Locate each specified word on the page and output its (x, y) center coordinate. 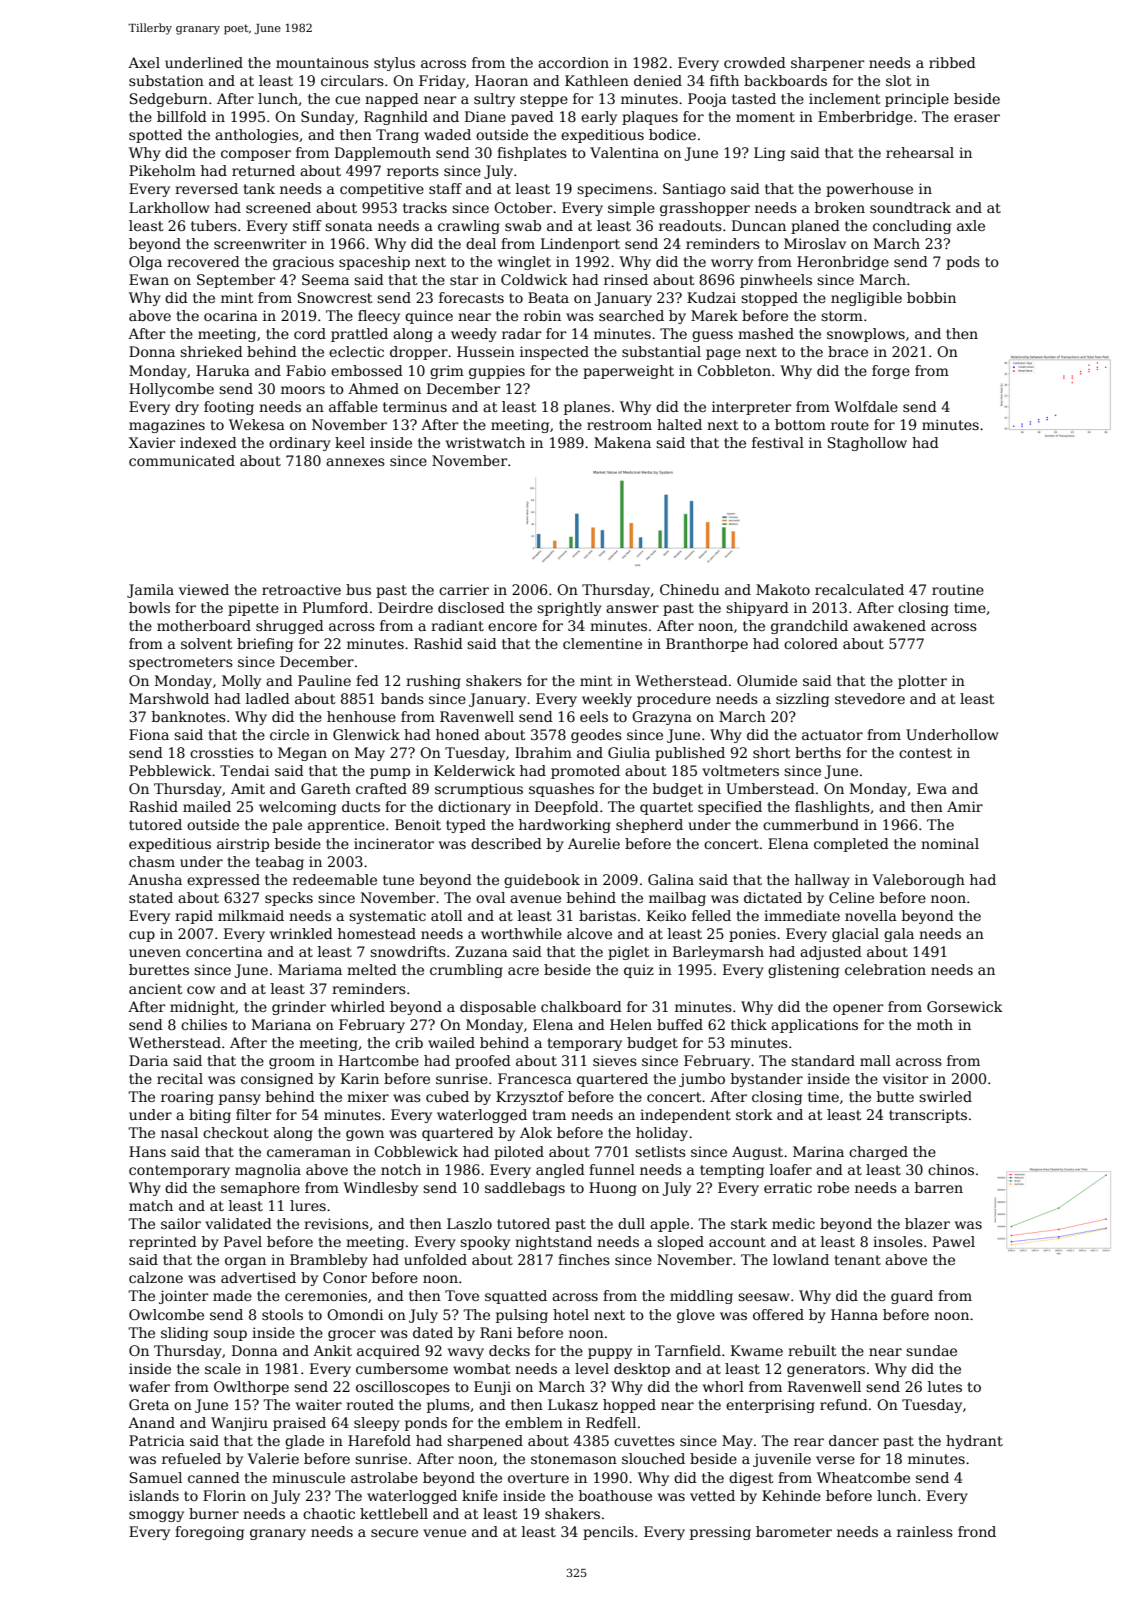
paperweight (628, 372)
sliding (184, 1334)
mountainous (322, 62)
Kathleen (597, 80)
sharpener (827, 64)
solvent (206, 643)
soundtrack (910, 207)
